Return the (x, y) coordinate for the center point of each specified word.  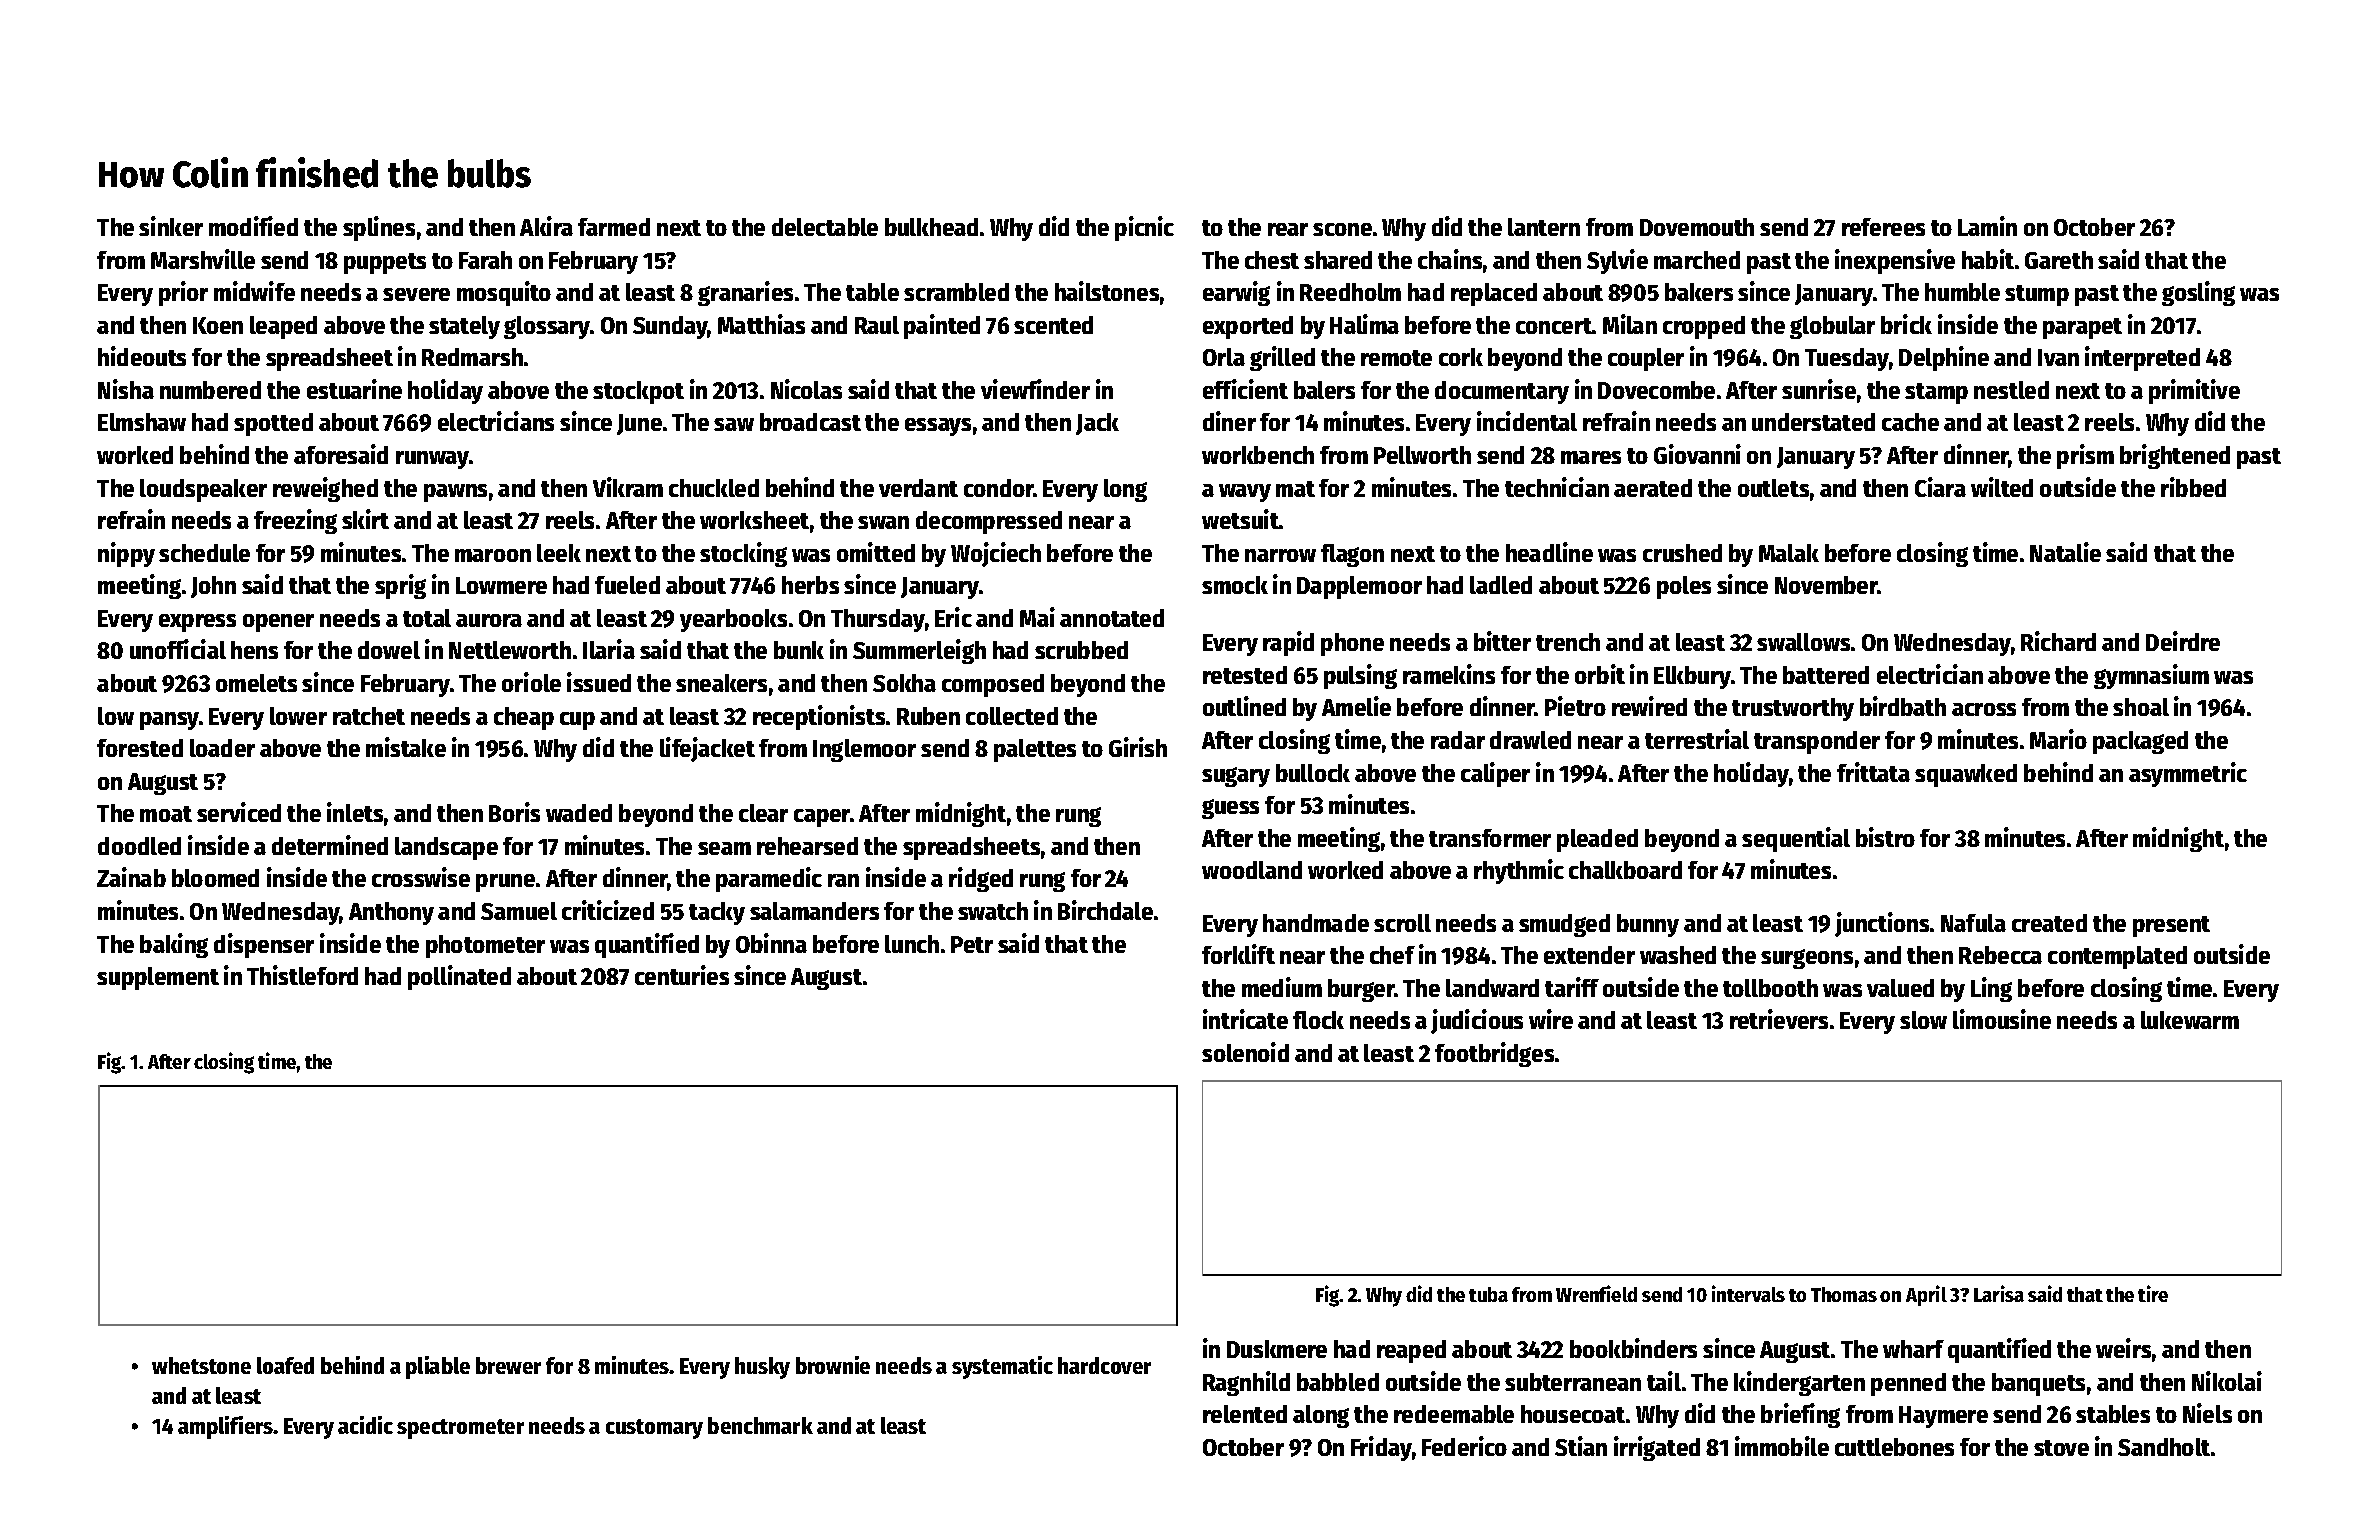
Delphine (1944, 358)
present (2171, 926)
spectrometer (460, 1429)
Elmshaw (142, 422)
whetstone (201, 1365)
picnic (1144, 228)
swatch (993, 911)
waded (579, 813)
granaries (745, 293)
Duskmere (1277, 1349)
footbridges (1494, 1054)
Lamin (1987, 226)
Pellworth (1422, 455)
